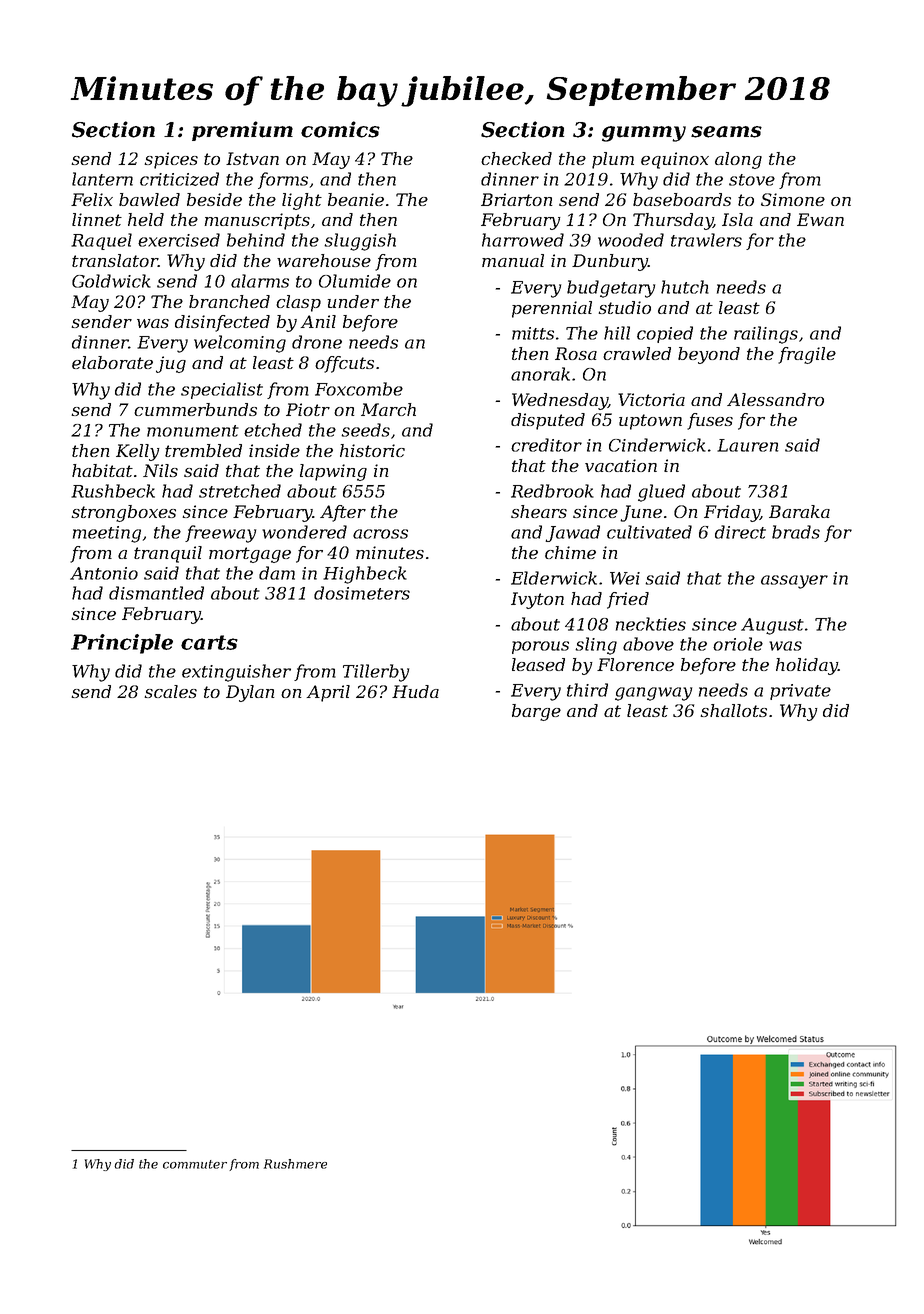  What do you see at coordinates (800, 692) in the page?
I see `private` at bounding box center [800, 692].
